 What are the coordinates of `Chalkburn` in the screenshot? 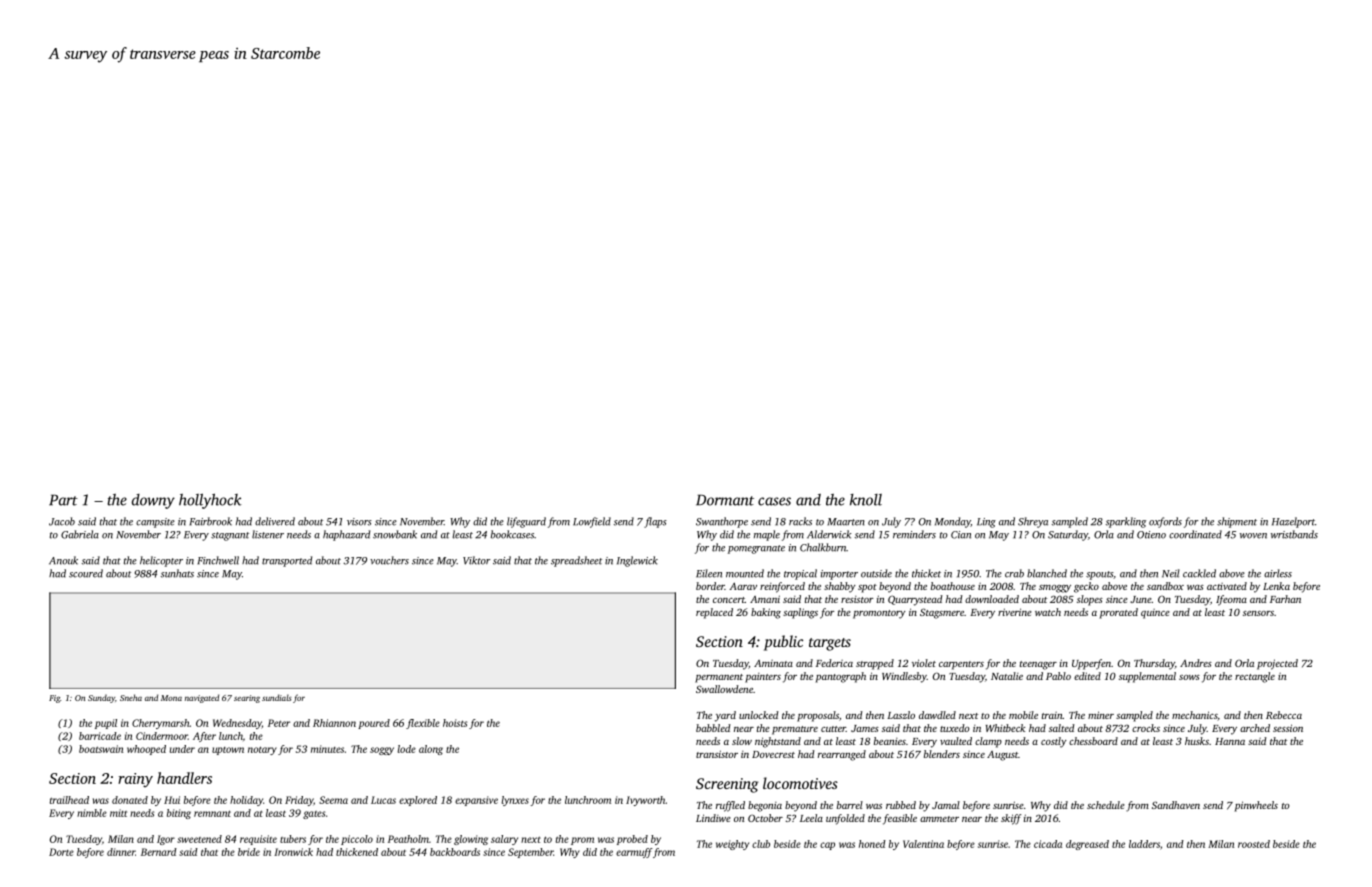 It's located at (823, 547).
